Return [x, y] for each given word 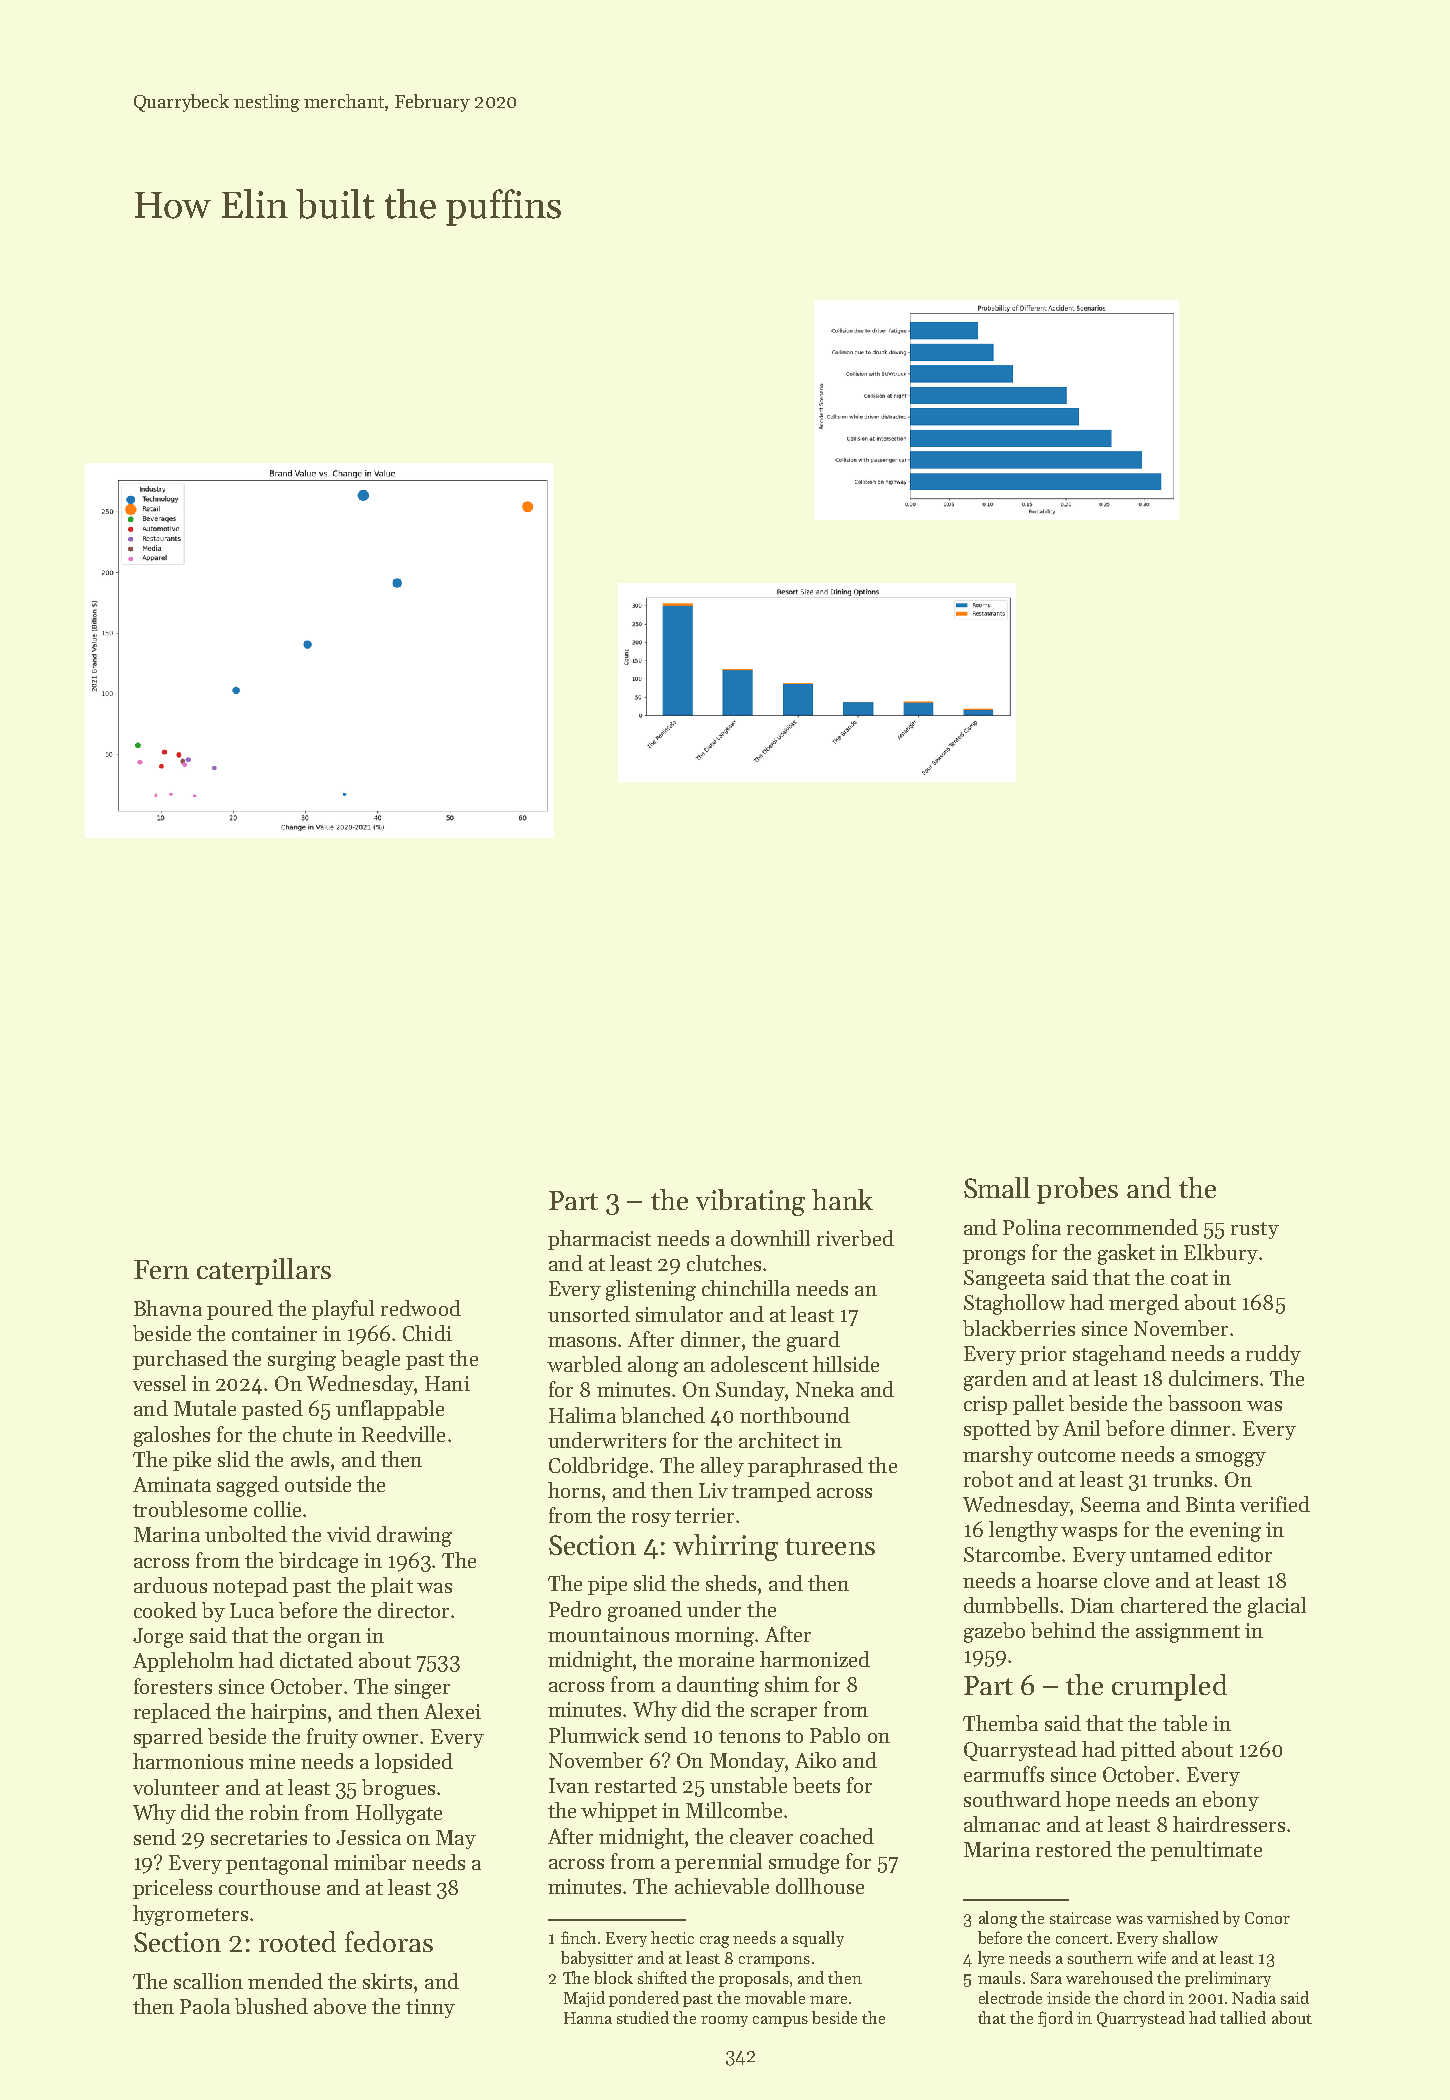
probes [1077, 1190]
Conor [1267, 1918]
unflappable [390, 1410]
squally [818, 1939]
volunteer [176, 1787]
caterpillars [264, 1271]
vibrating [750, 1202]
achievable [722, 1886]
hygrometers [190, 1915]
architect [779, 1440]
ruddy [1273, 1355]
